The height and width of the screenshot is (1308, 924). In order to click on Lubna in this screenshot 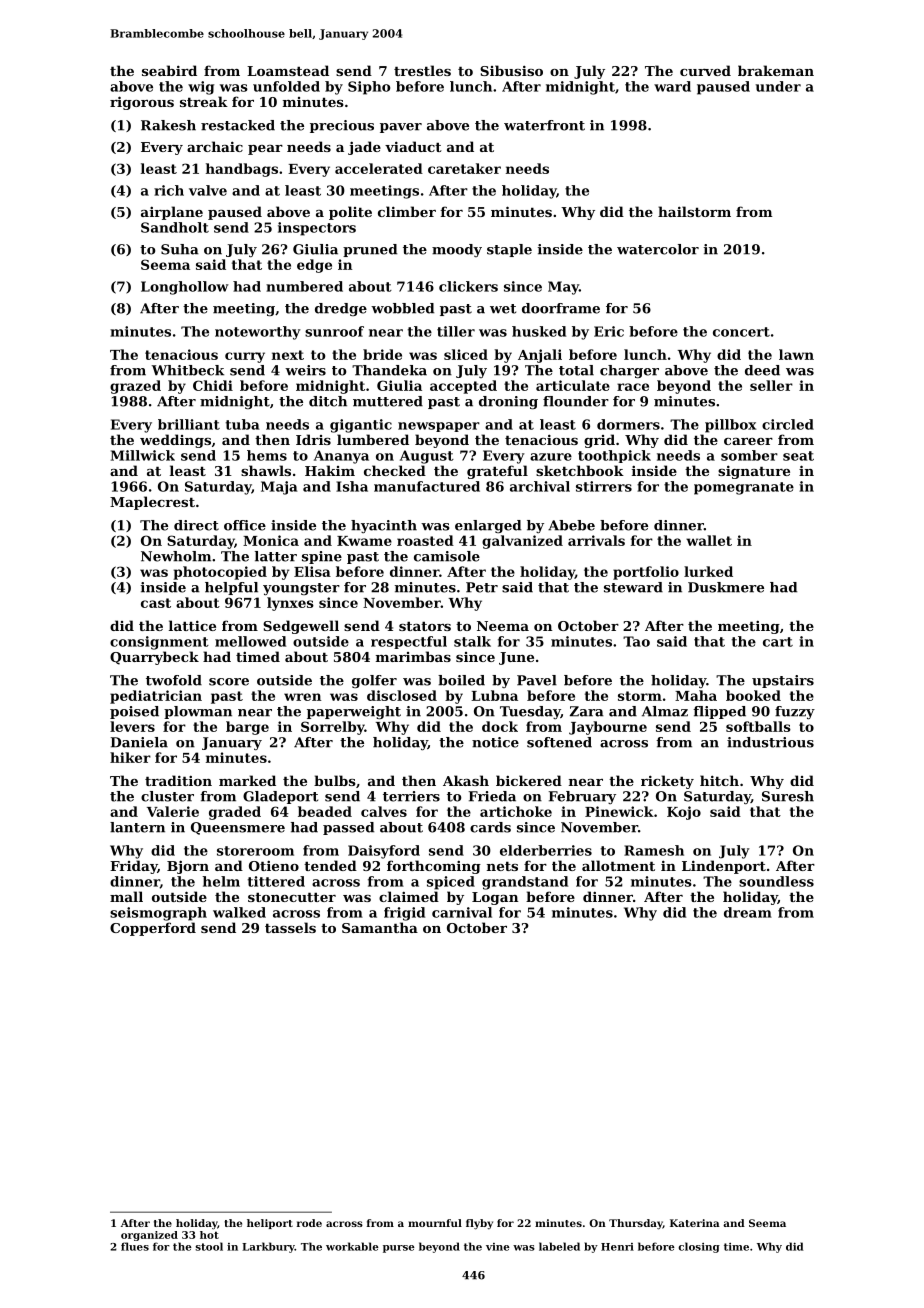, I will do `click(494, 695)`.
